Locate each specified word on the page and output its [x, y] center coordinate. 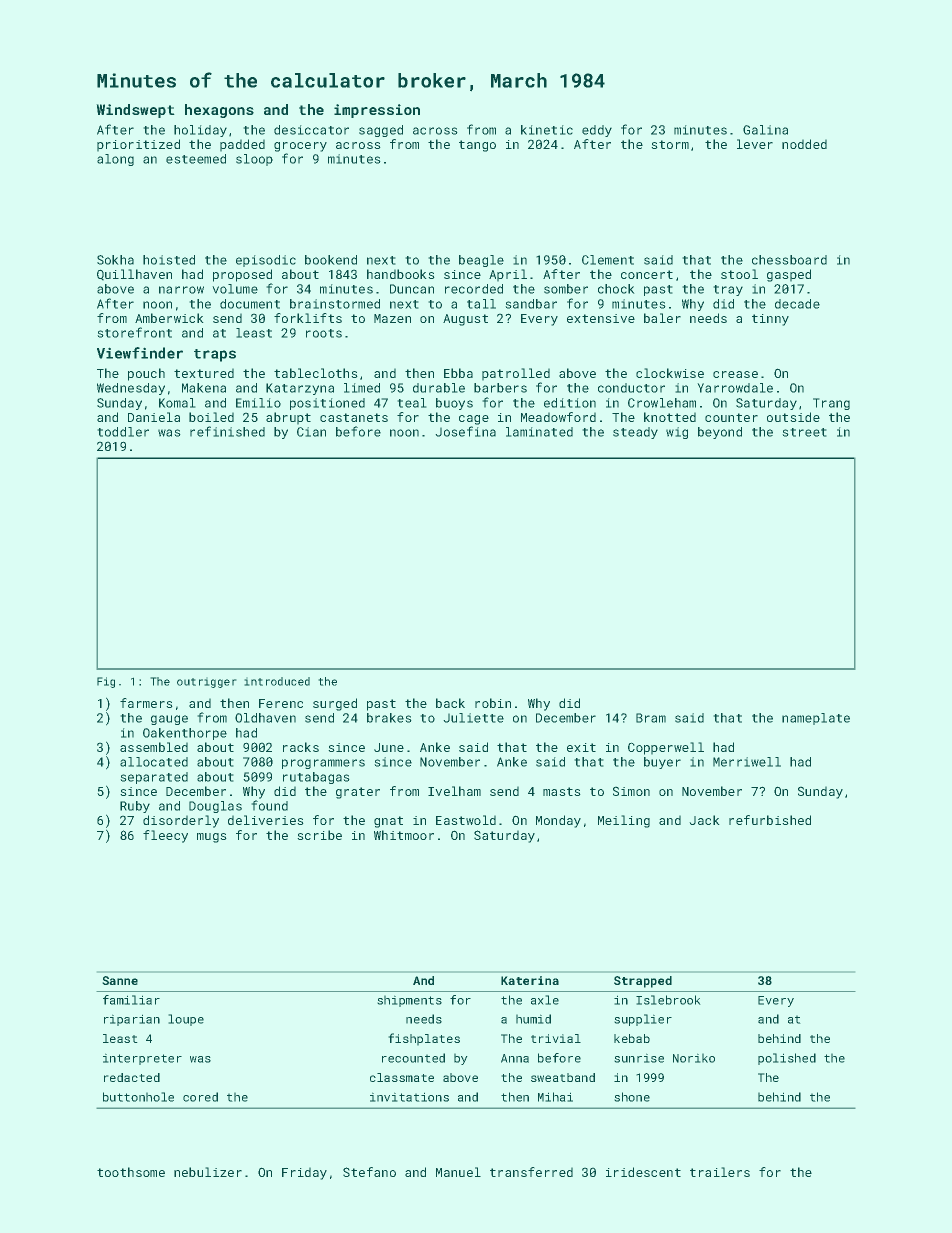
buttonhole [138, 1097]
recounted [413, 1058]
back [450, 703]
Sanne [120, 980]
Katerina [530, 980]
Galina [765, 130]
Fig [106, 682]
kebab [632, 1038]
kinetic [547, 130]
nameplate [816, 719]
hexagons [219, 111]
